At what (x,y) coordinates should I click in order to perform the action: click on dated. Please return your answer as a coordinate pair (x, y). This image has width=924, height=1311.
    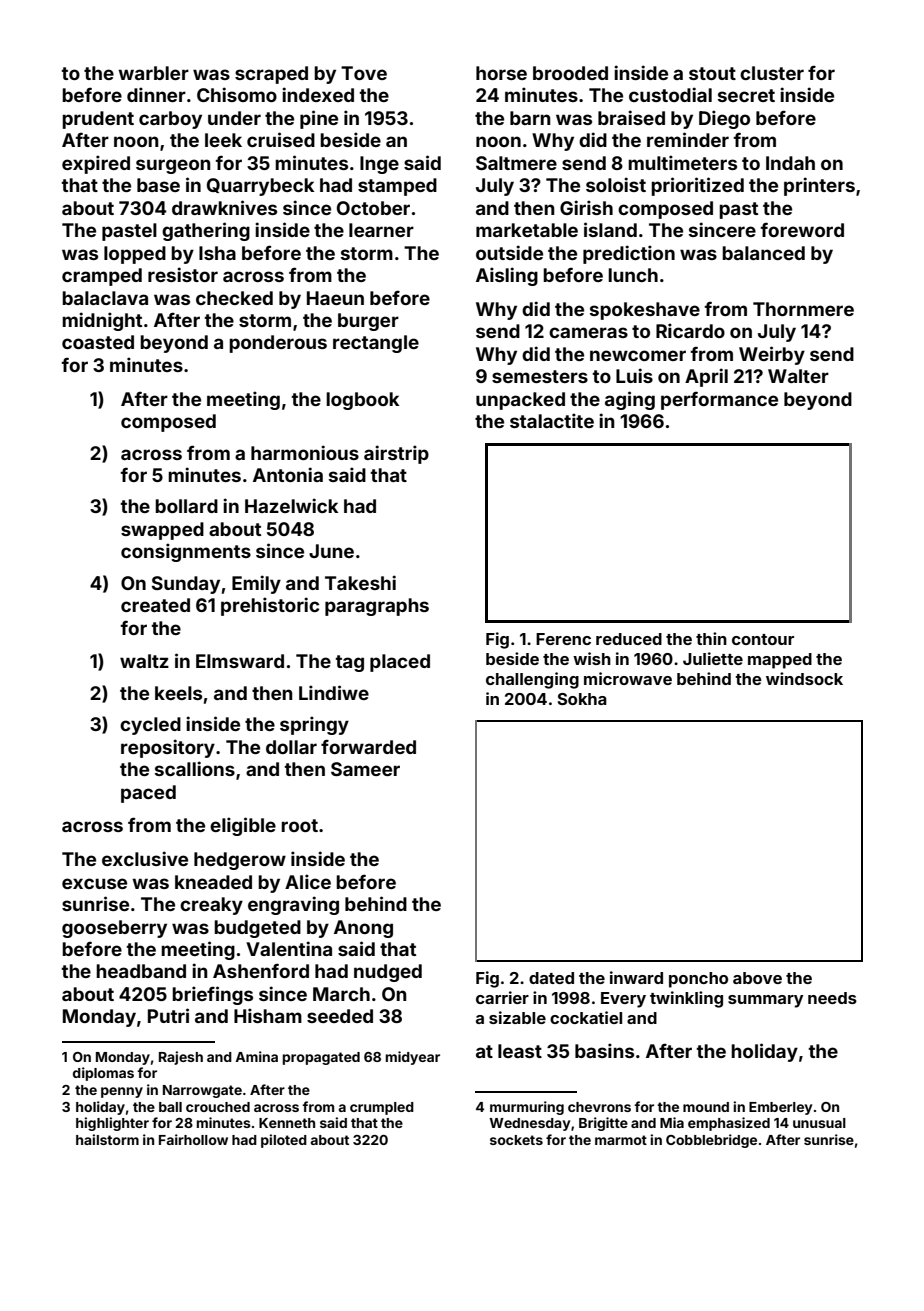
    Looking at the image, I should click on (551, 978).
